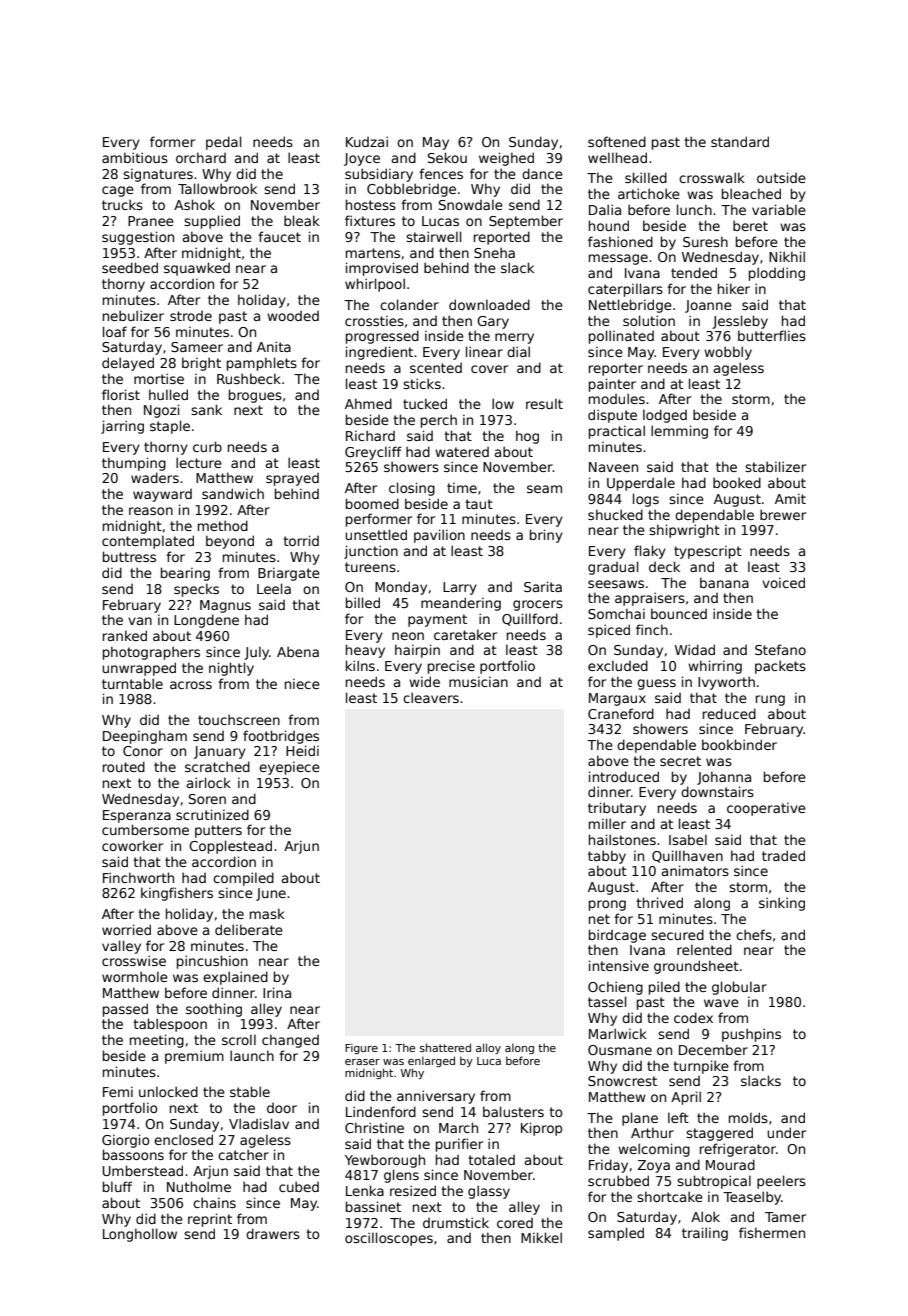 This image has width=908, height=1316. Describe the element at coordinates (134, 464) in the image. I see `thumping` at that location.
